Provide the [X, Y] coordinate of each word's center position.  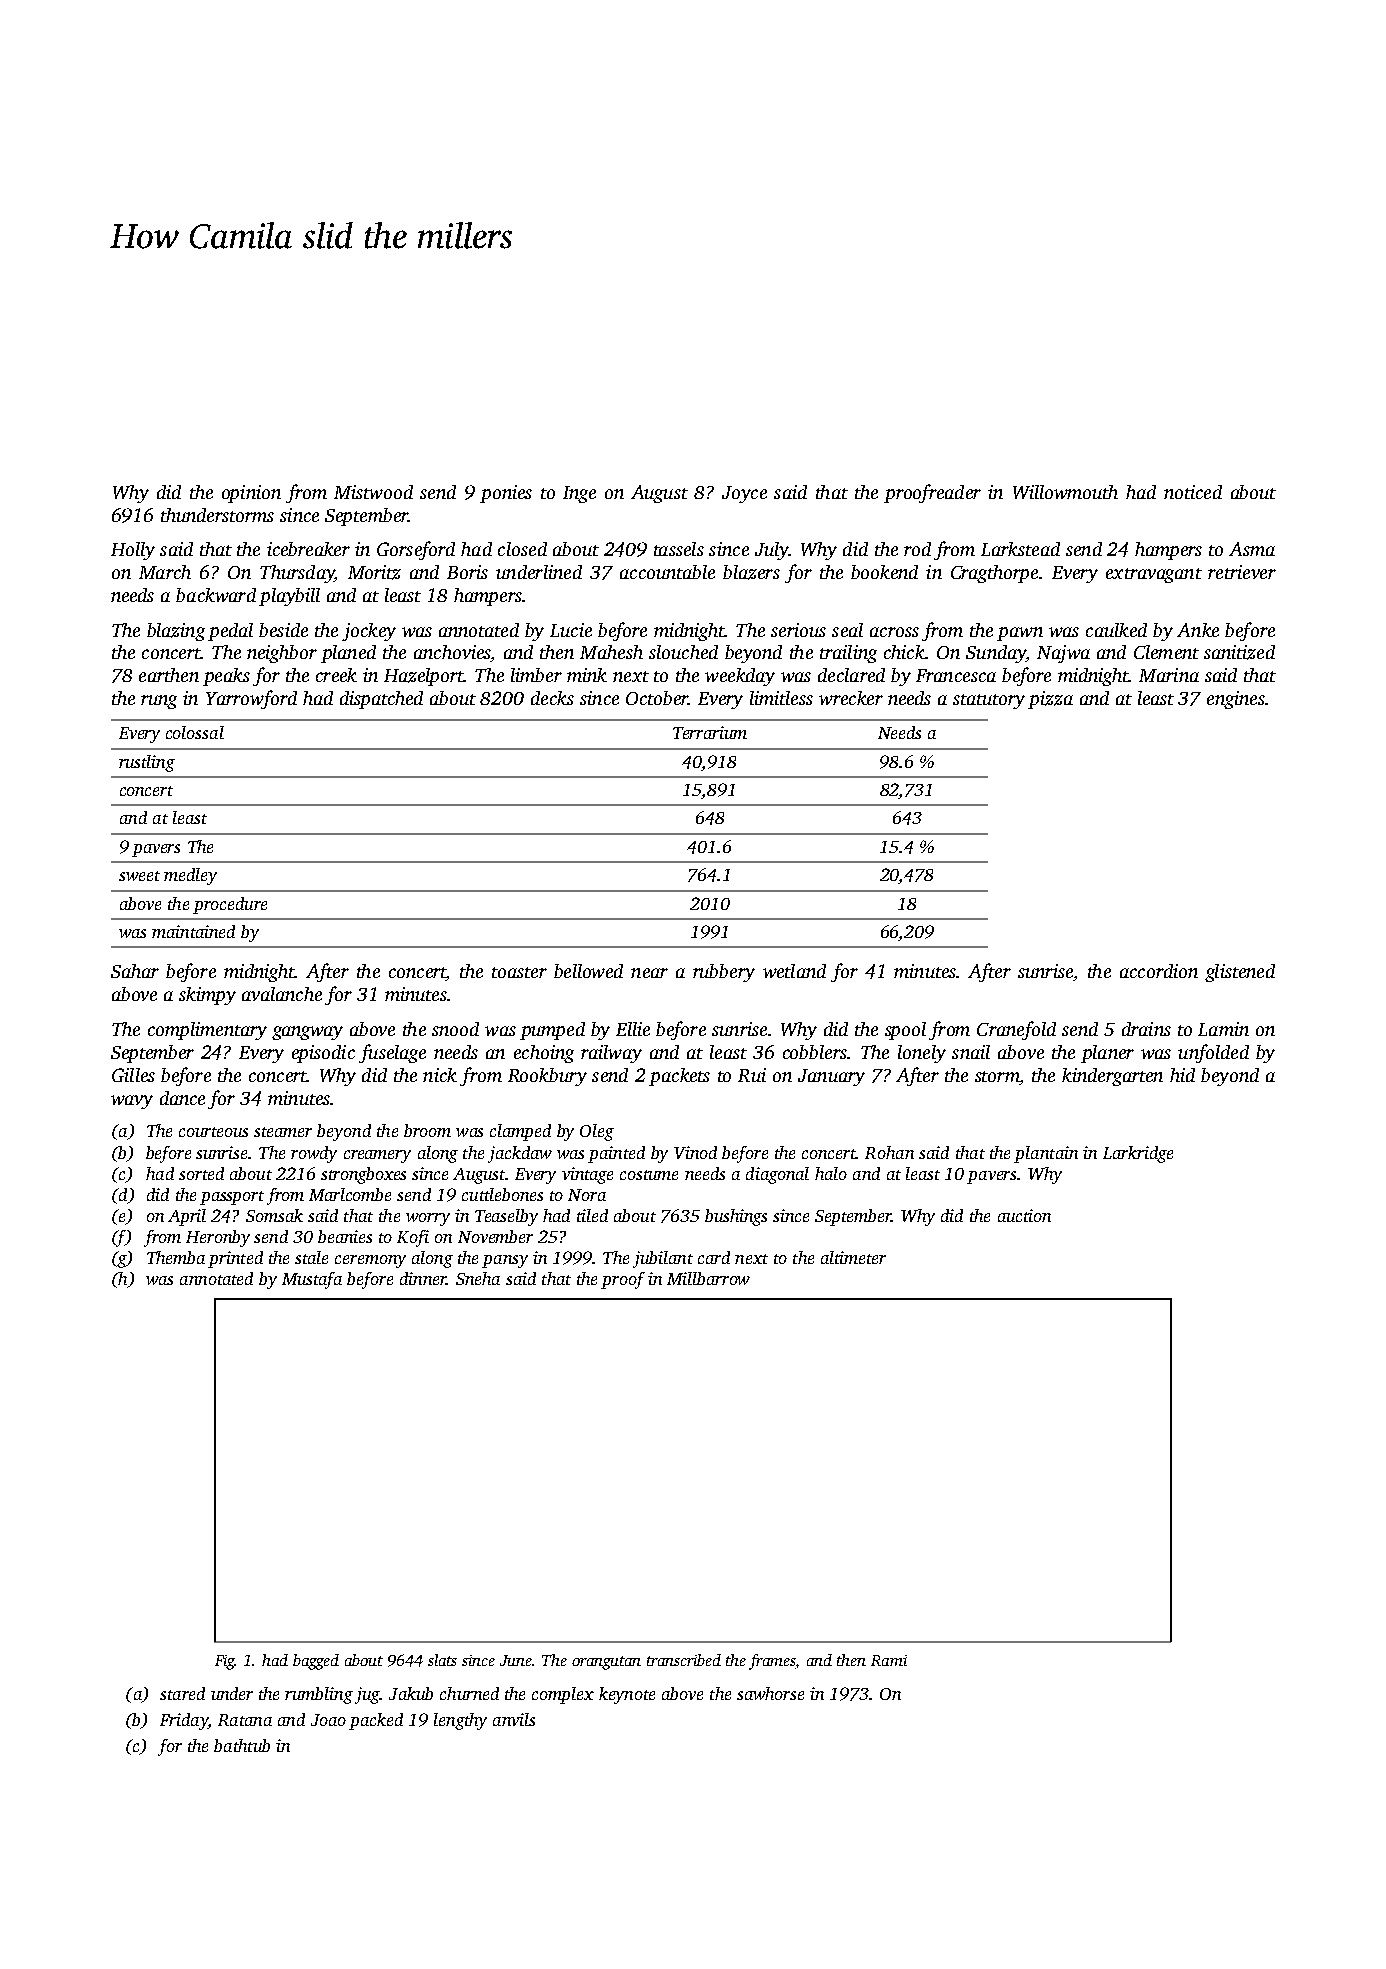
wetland [794, 971]
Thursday [297, 574]
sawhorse [770, 1693]
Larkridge [1138, 1154]
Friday [184, 1721]
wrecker [851, 698]
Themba [176, 1257]
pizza [1050, 700]
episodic [323, 1054]
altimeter [853, 1257]
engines [1236, 700]
